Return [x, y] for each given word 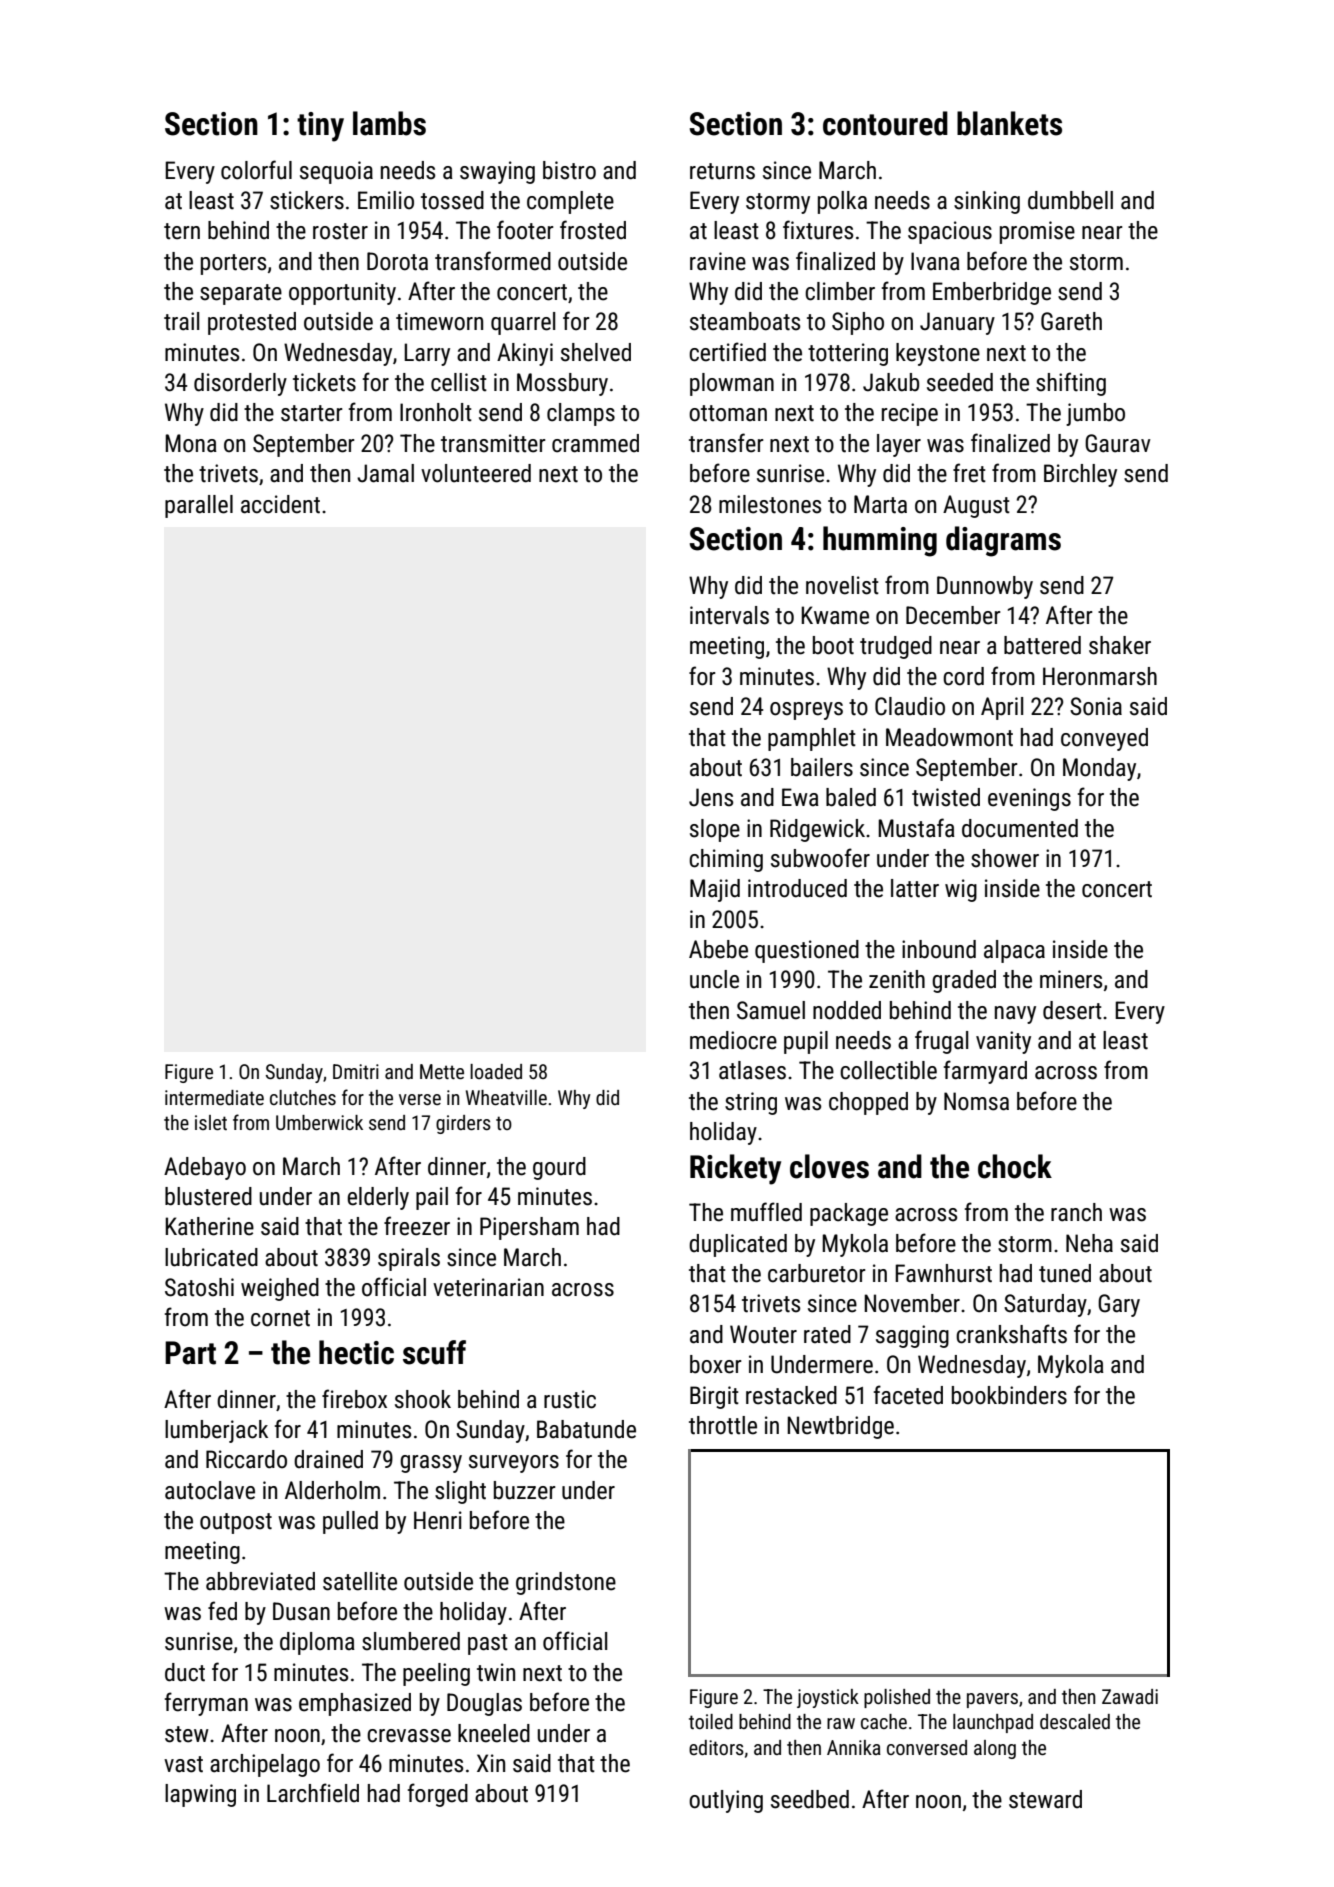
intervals [729, 615]
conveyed [1104, 739]
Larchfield [313, 1793]
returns [722, 171]
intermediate [214, 1097]
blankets [1009, 123]
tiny [320, 127]
